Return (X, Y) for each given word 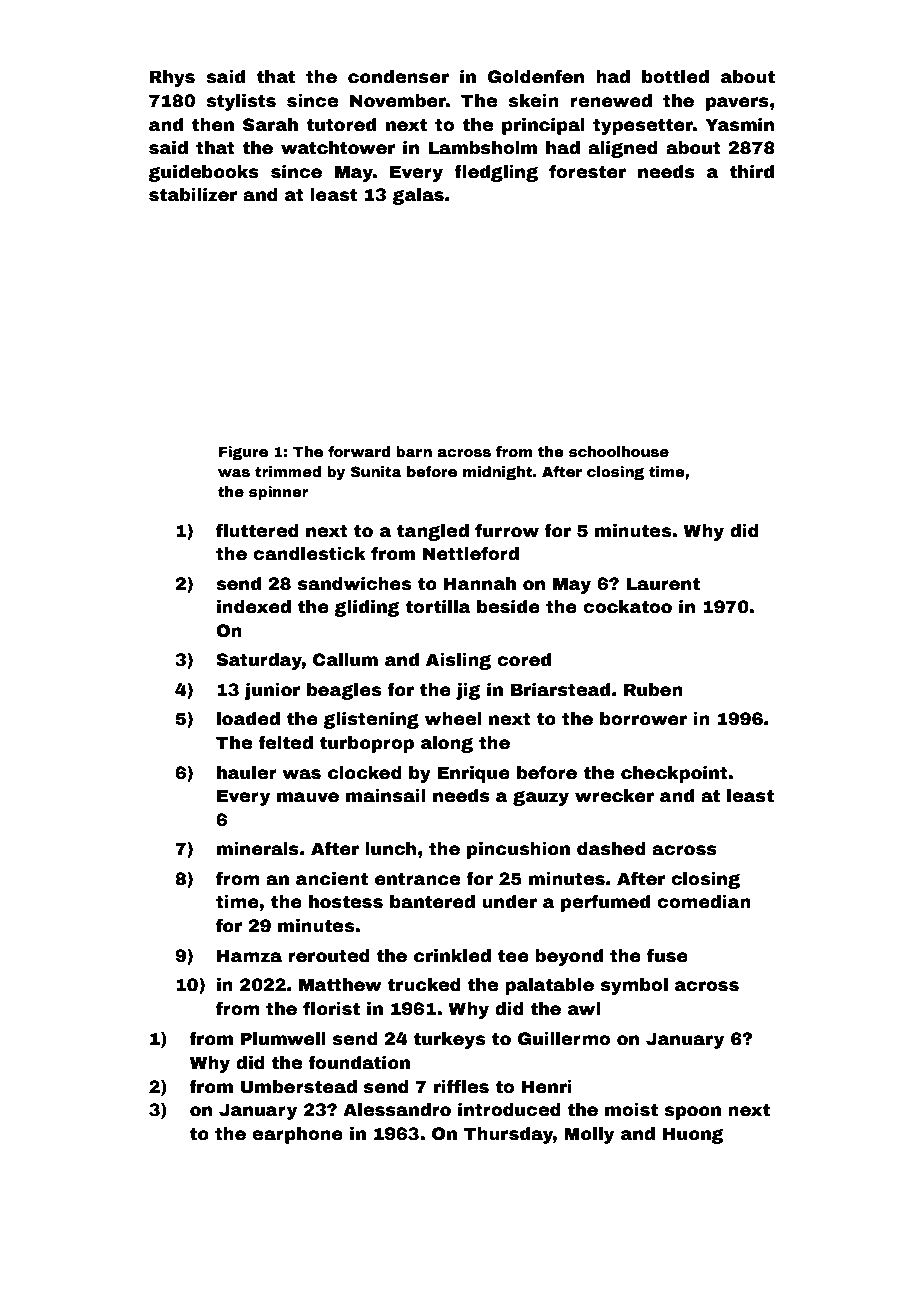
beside (508, 607)
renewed (611, 101)
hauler (247, 773)
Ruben (653, 690)
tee (513, 956)
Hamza (249, 956)
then (213, 125)
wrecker (614, 796)
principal (543, 126)
